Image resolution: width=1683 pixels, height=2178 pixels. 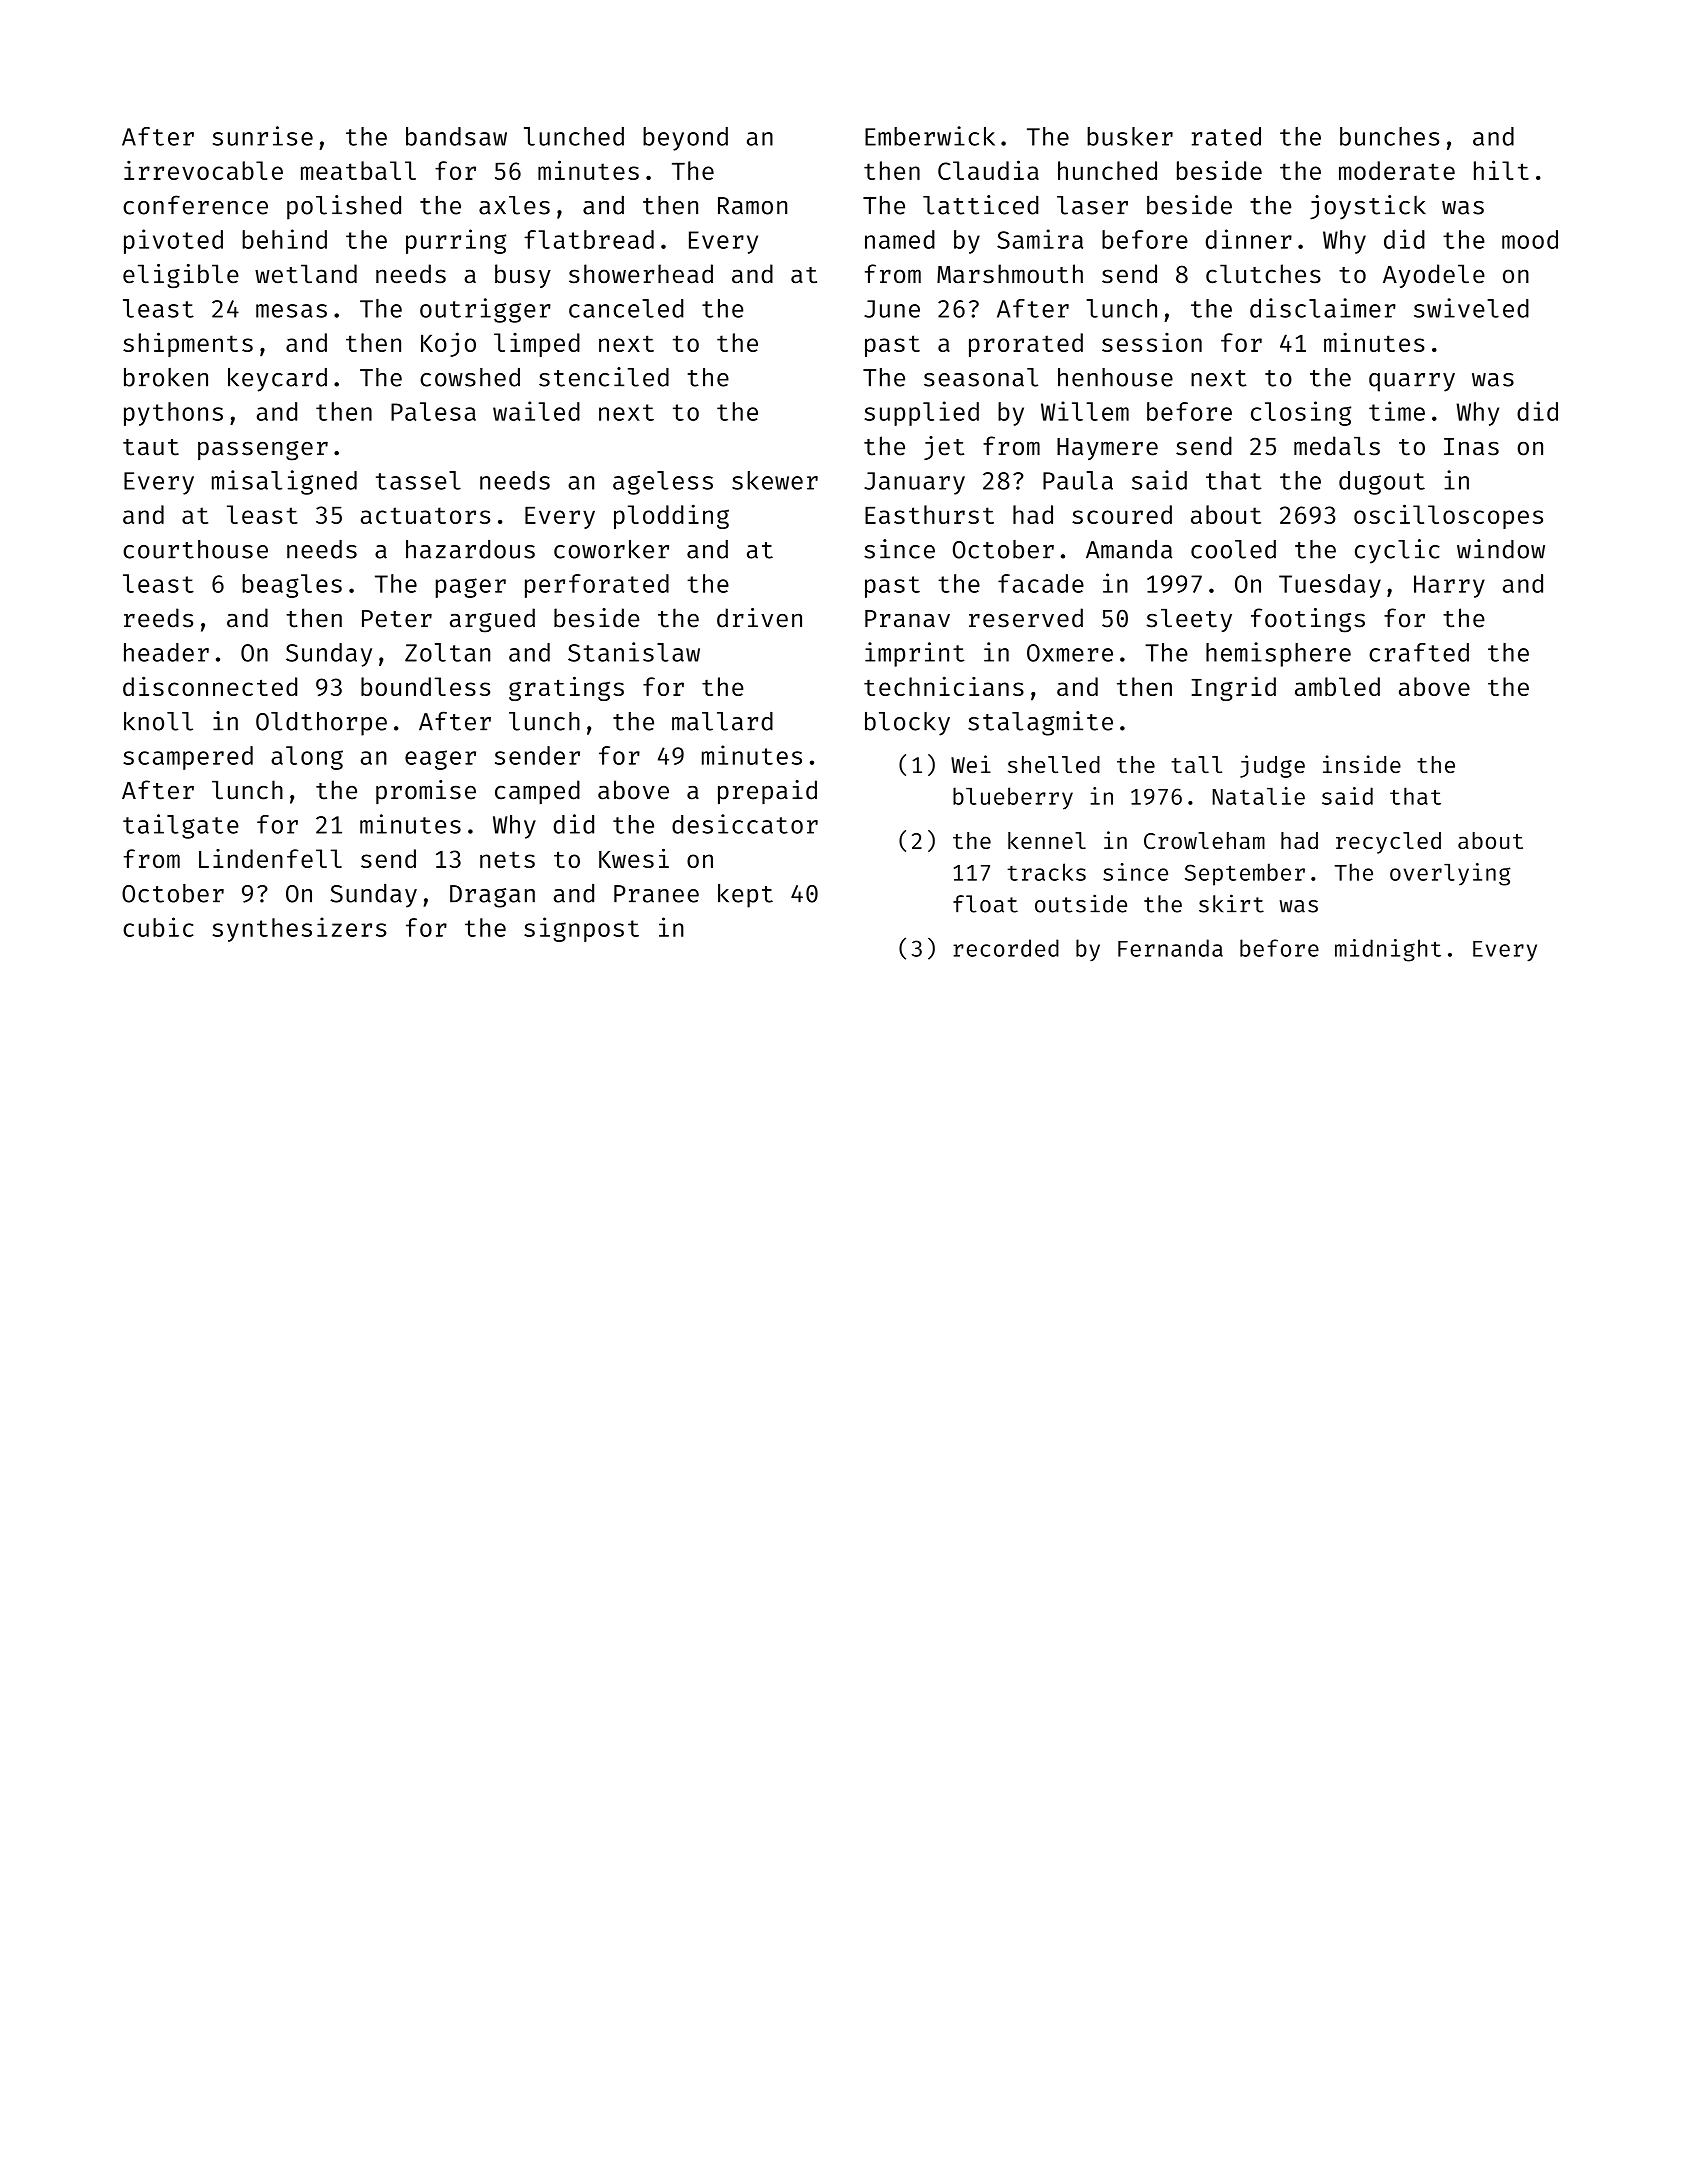 What do you see at coordinates (752, 206) in the screenshot?
I see `Ramon` at bounding box center [752, 206].
